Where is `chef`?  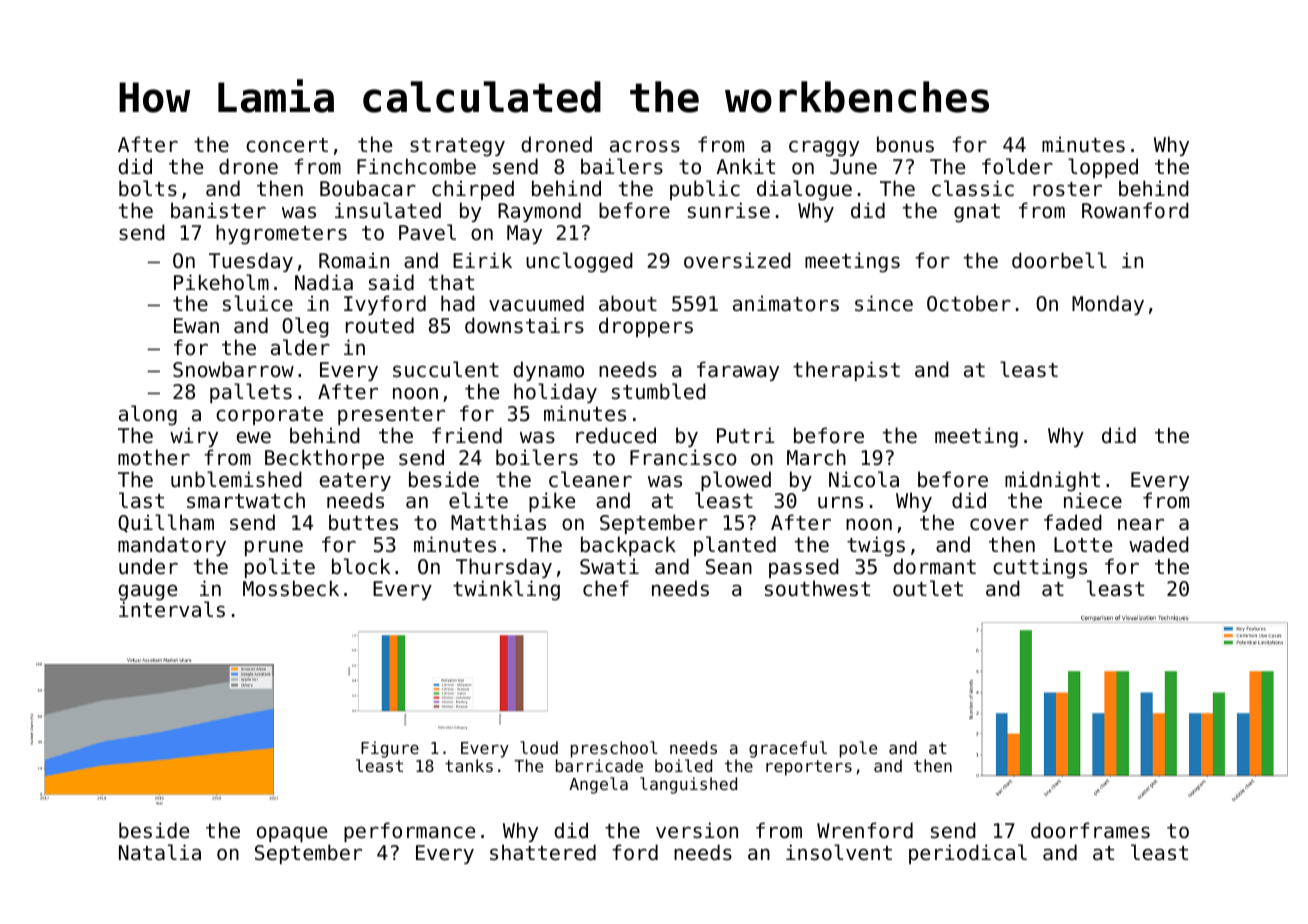 chef is located at coordinates (606, 588).
